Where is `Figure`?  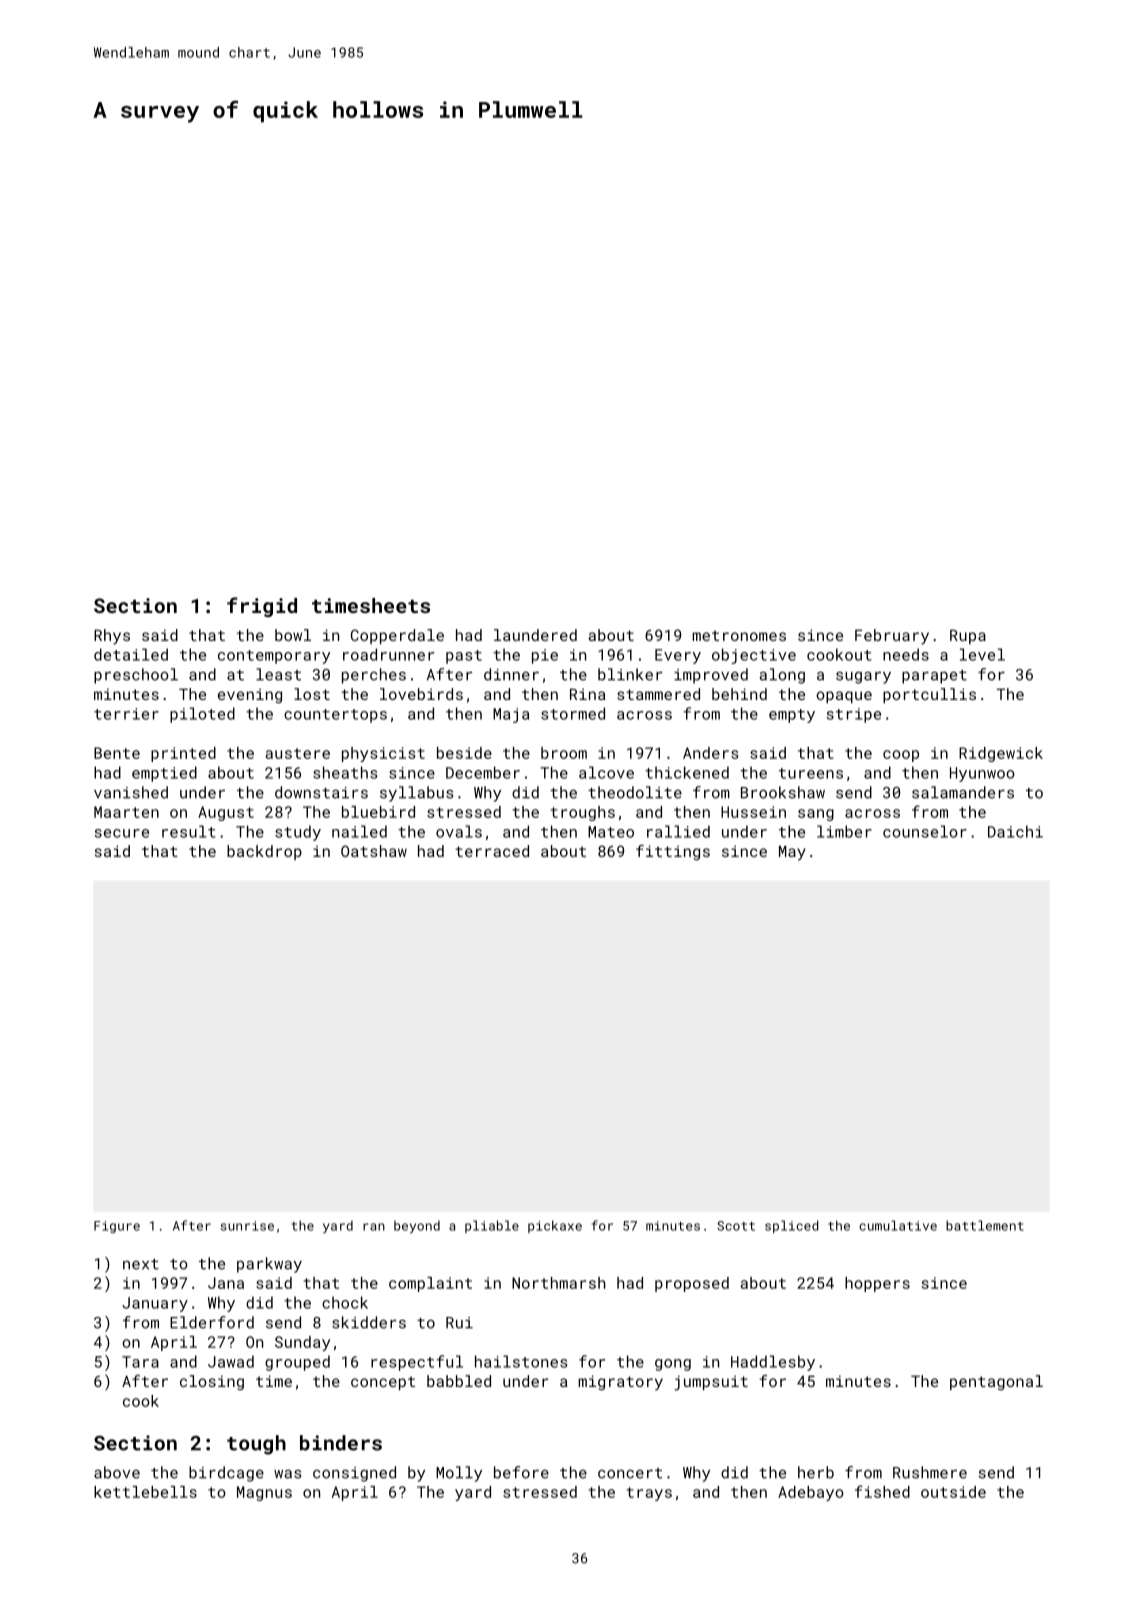 Figure is located at coordinates (117, 1227).
